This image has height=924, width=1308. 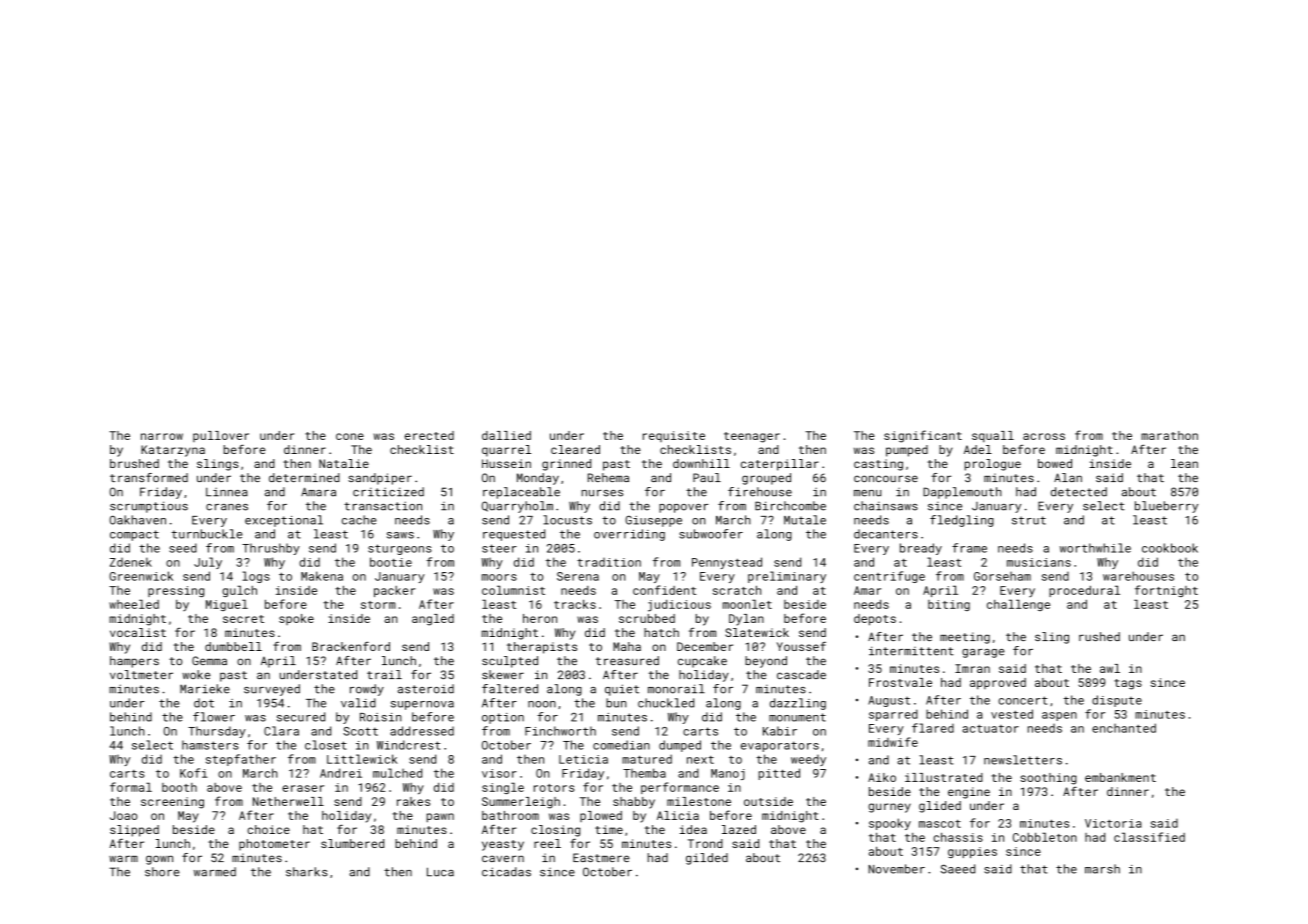 What do you see at coordinates (162, 436) in the image?
I see `narrow` at bounding box center [162, 436].
